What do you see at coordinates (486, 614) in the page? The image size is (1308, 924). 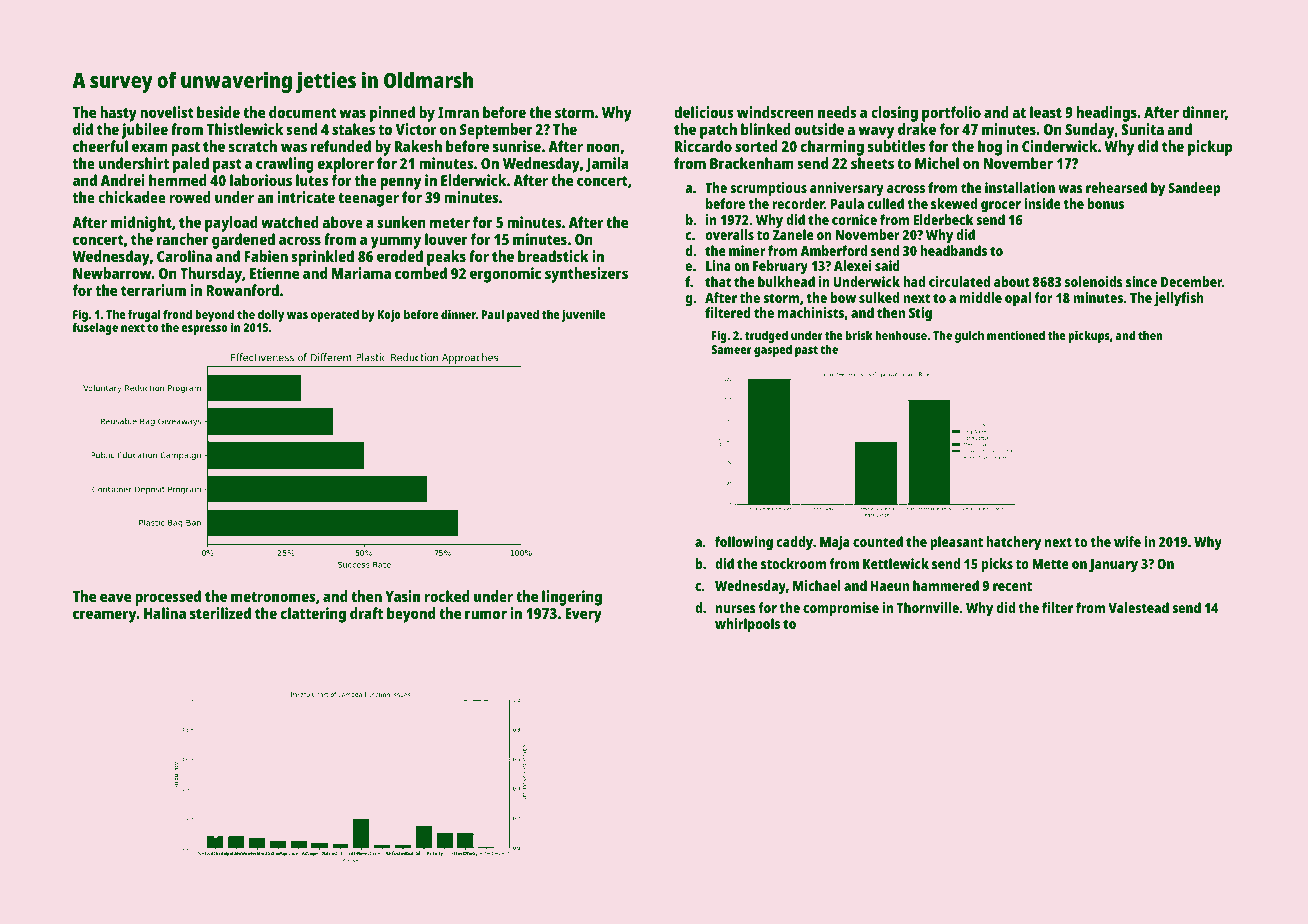 I see `rumor` at bounding box center [486, 614].
